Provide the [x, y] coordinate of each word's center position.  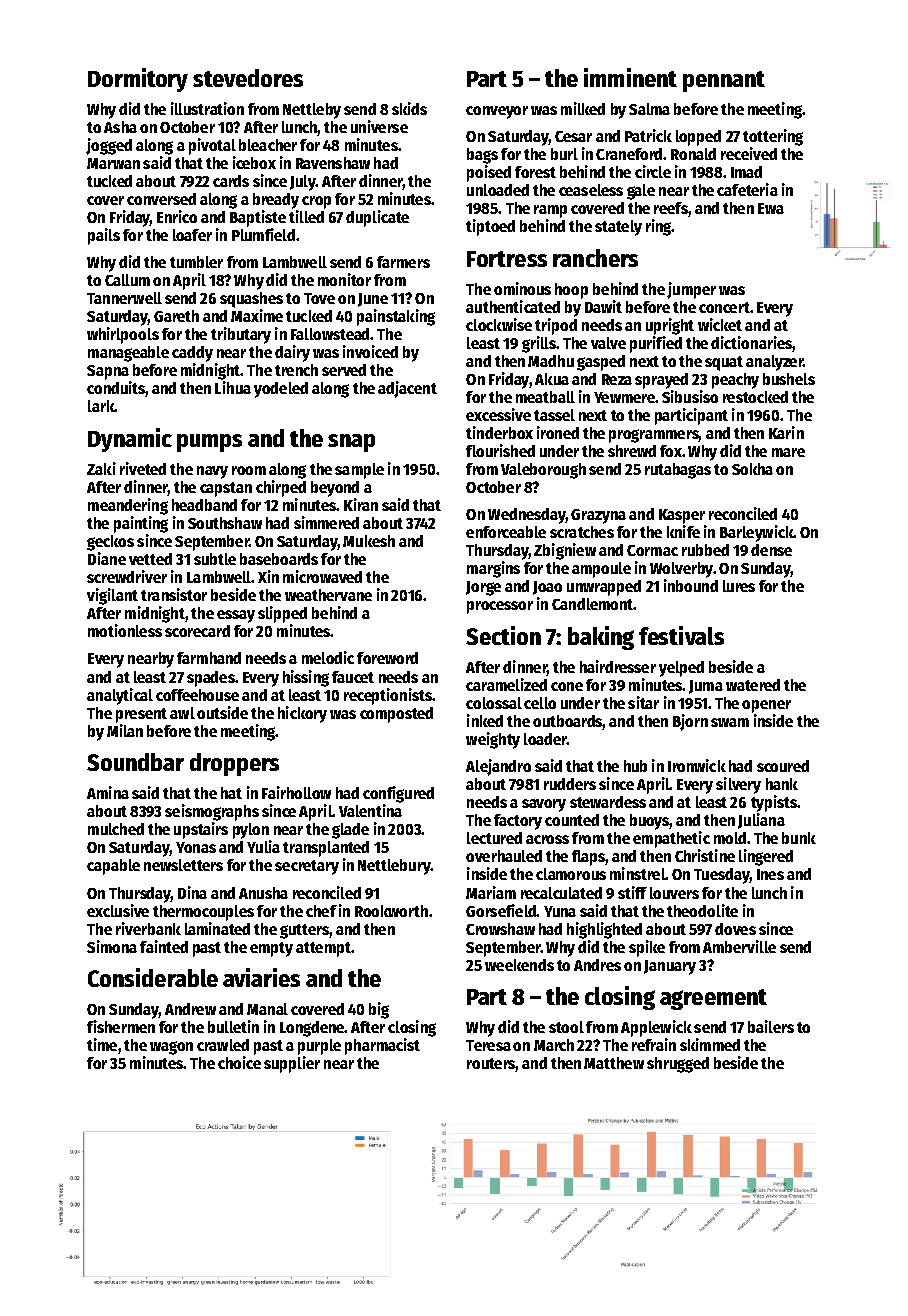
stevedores [248, 78]
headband [204, 505]
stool [566, 1027]
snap [351, 443]
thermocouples [203, 913]
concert [724, 307]
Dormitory [138, 80]
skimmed [710, 1044]
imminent [630, 77]
